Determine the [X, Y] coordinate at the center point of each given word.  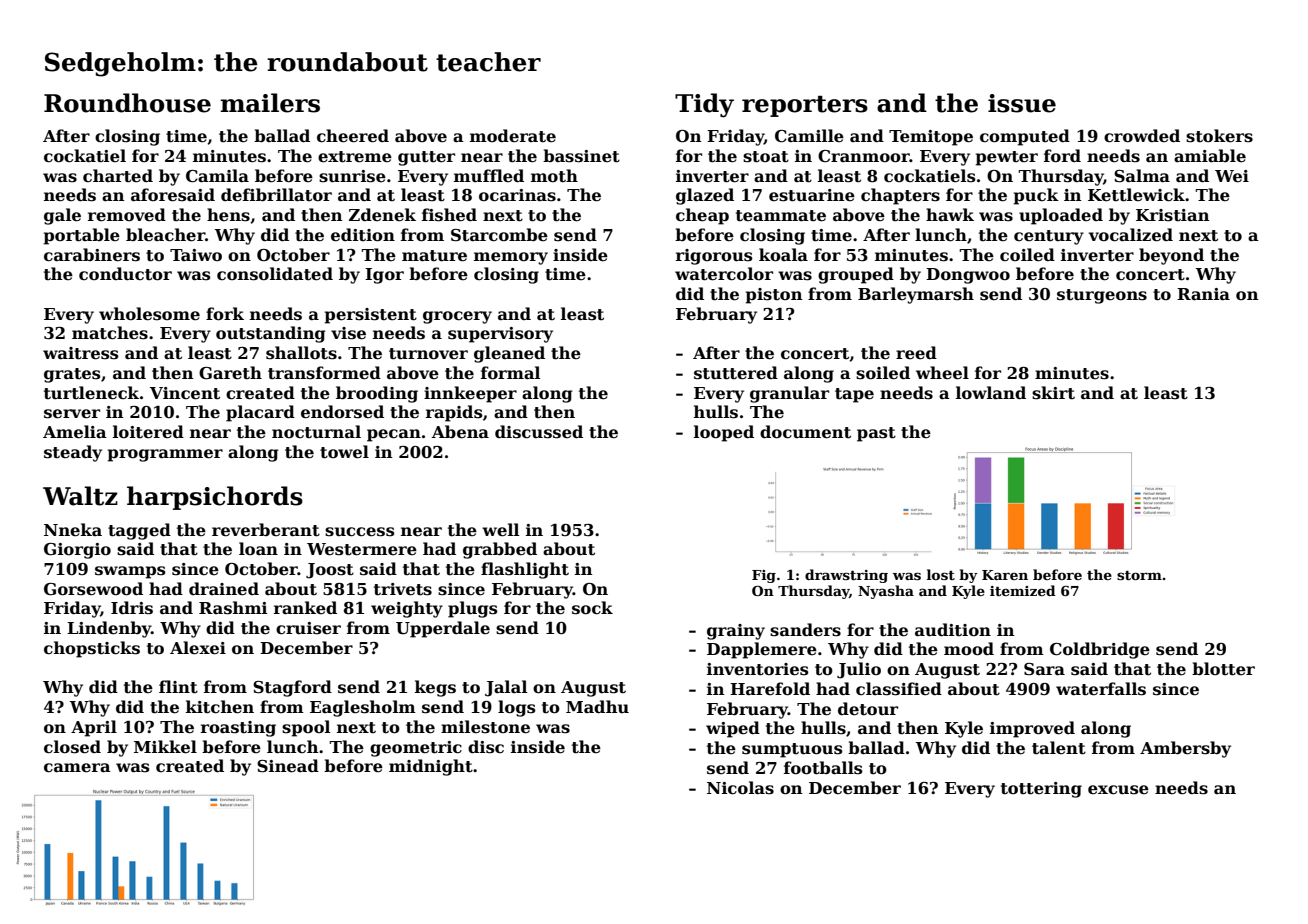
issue [1022, 103]
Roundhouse [127, 103]
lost [941, 574]
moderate [513, 136]
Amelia [75, 432]
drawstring [846, 576]
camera [77, 768]
